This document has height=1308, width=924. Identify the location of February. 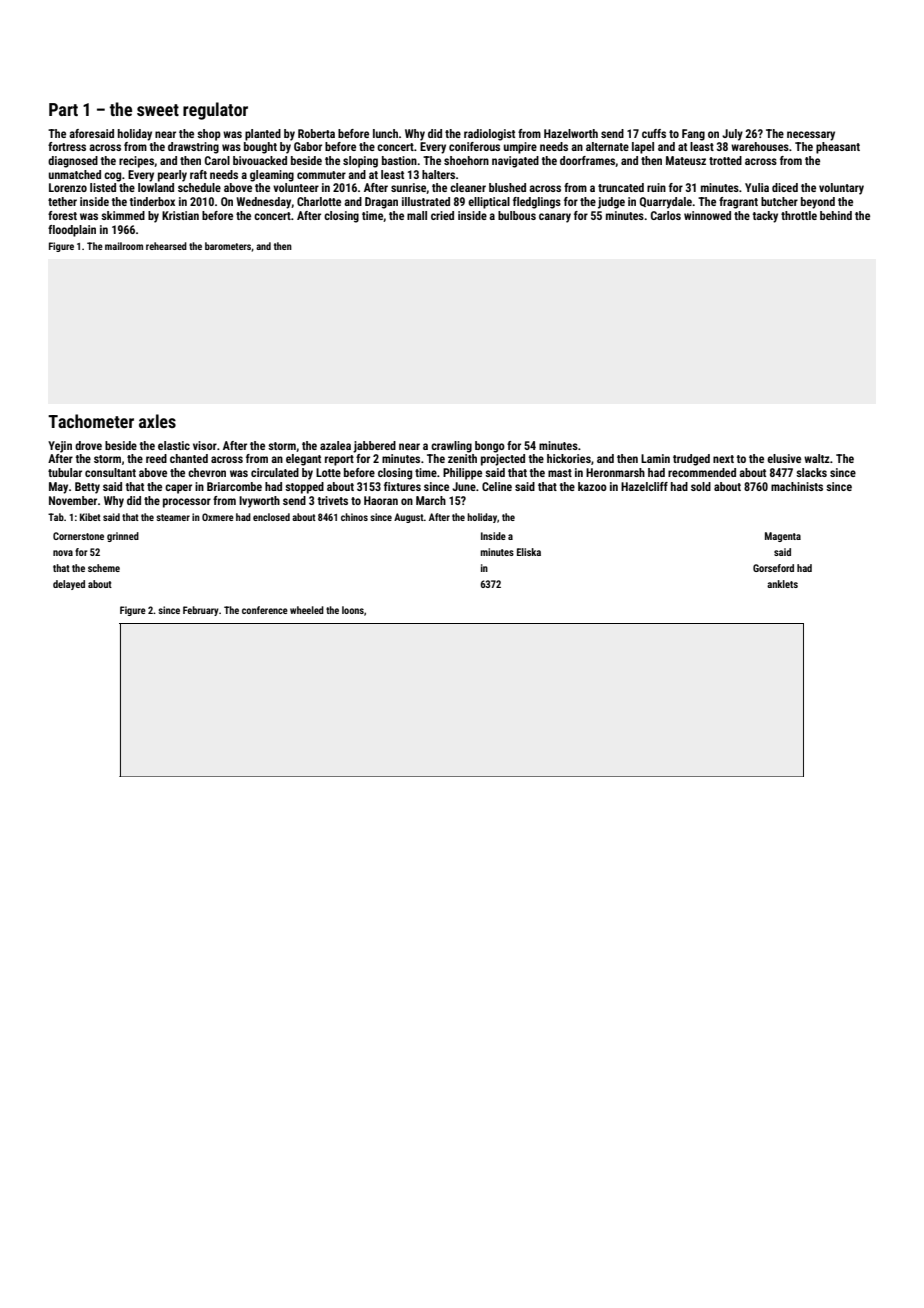
(201, 611).
